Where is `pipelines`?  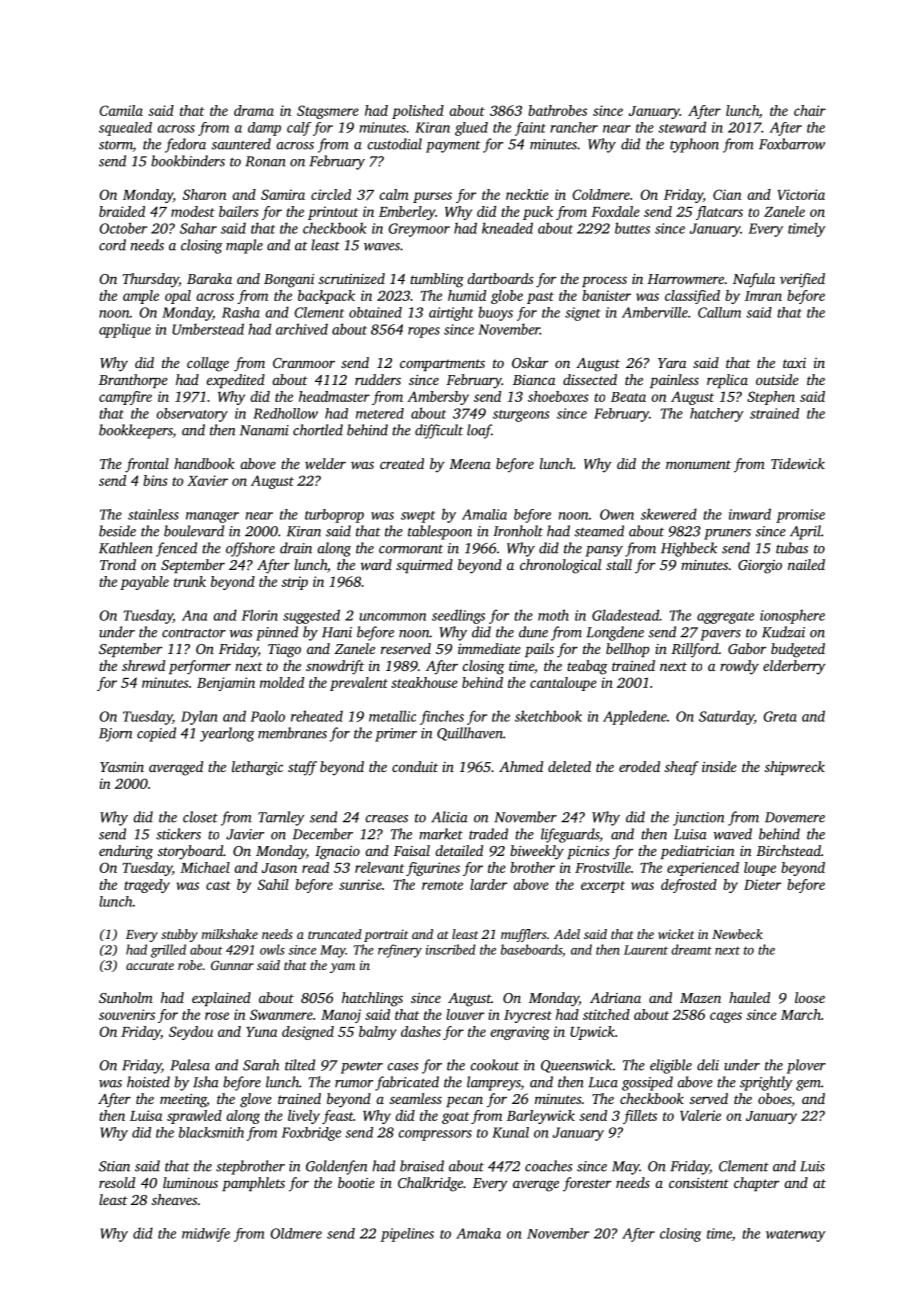
pipelines is located at coordinates (407, 1235).
